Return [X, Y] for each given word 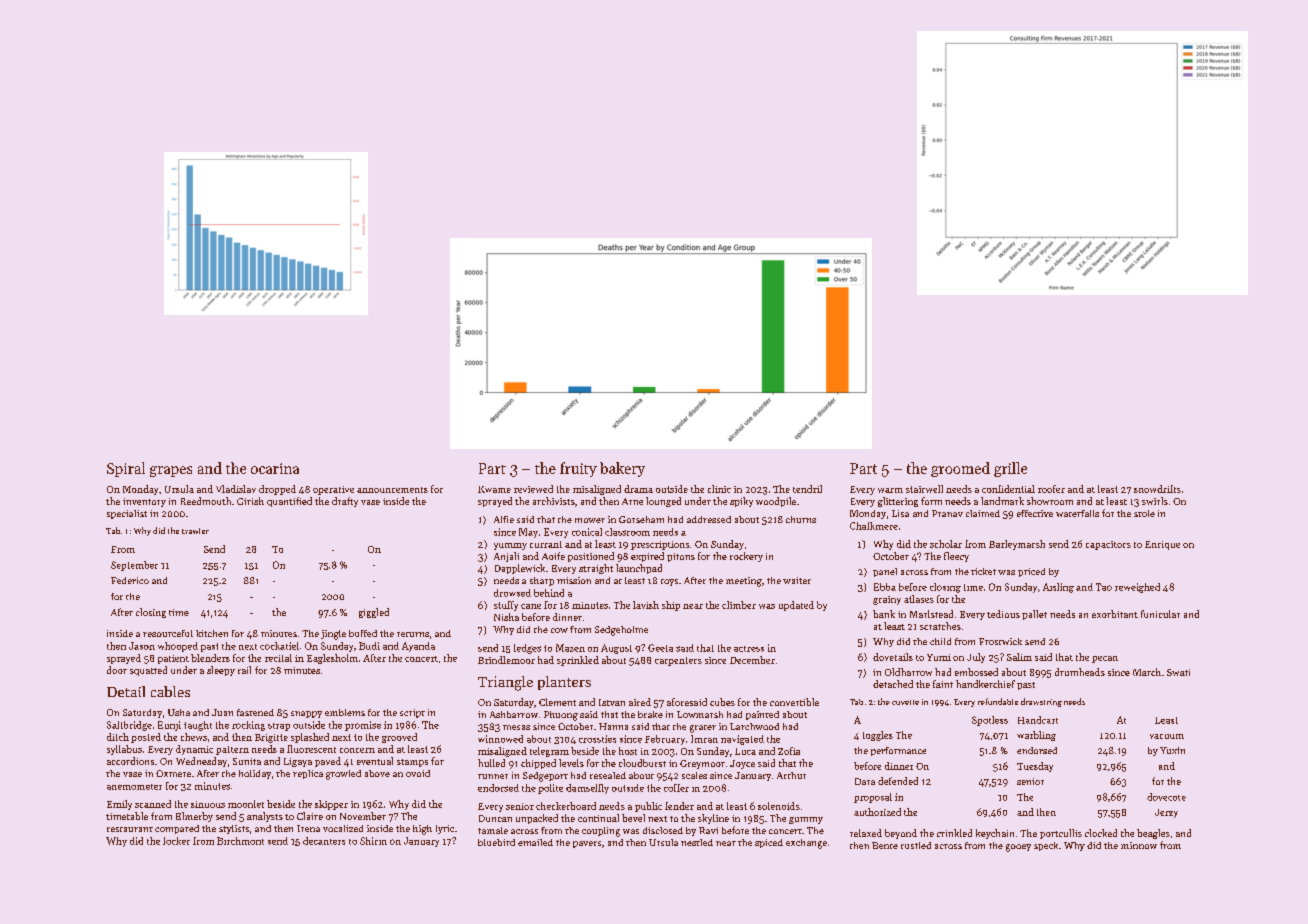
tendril [807, 489]
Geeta [660, 648]
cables [170, 691]
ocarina [275, 468]
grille [1010, 469]
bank [884, 614]
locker [176, 841]
